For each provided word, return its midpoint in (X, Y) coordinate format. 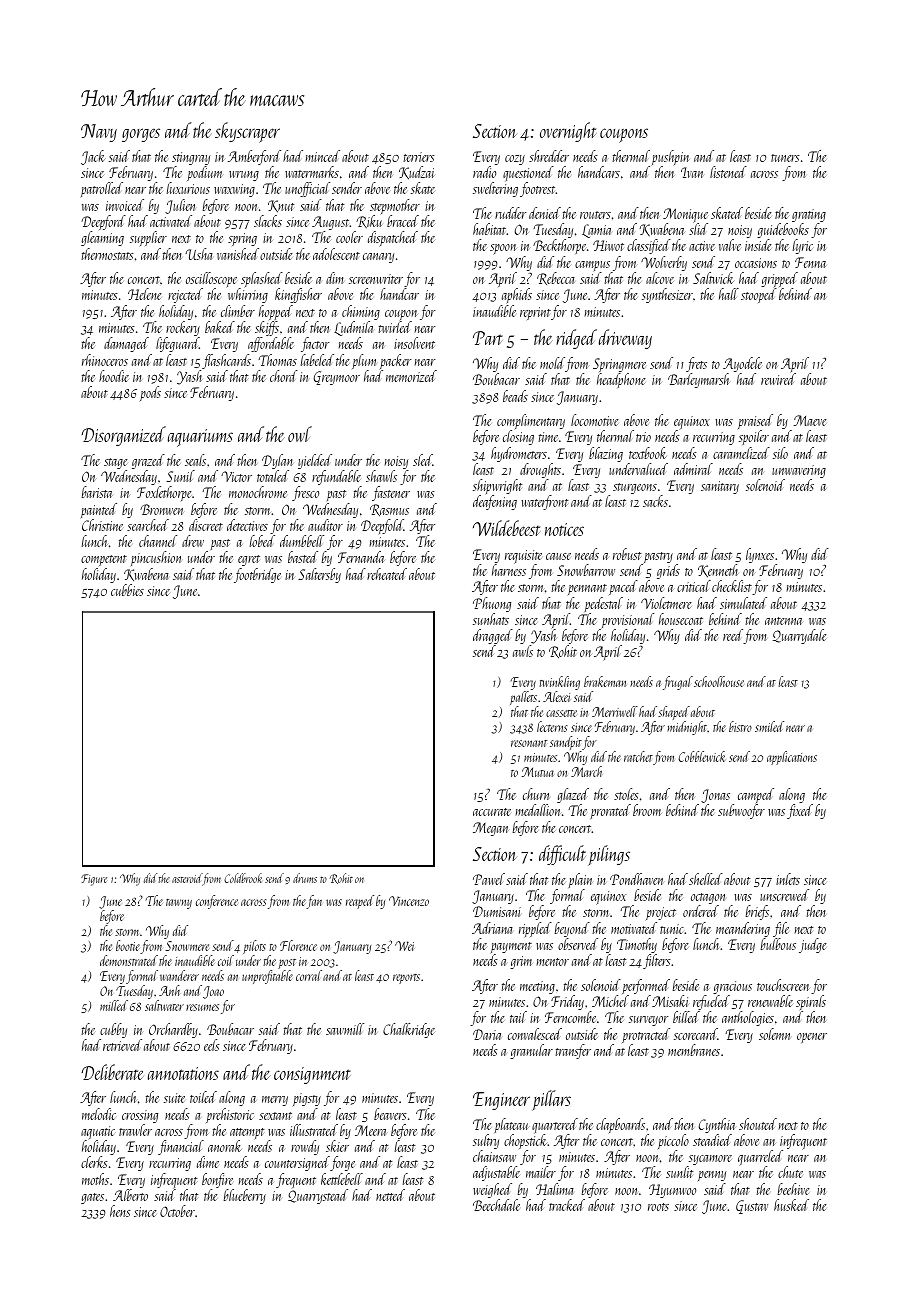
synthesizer (667, 295)
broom (647, 810)
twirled (395, 327)
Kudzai (417, 173)
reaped (360, 902)
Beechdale (496, 1205)
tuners (785, 158)
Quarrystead (318, 1196)
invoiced (125, 205)
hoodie (114, 376)
